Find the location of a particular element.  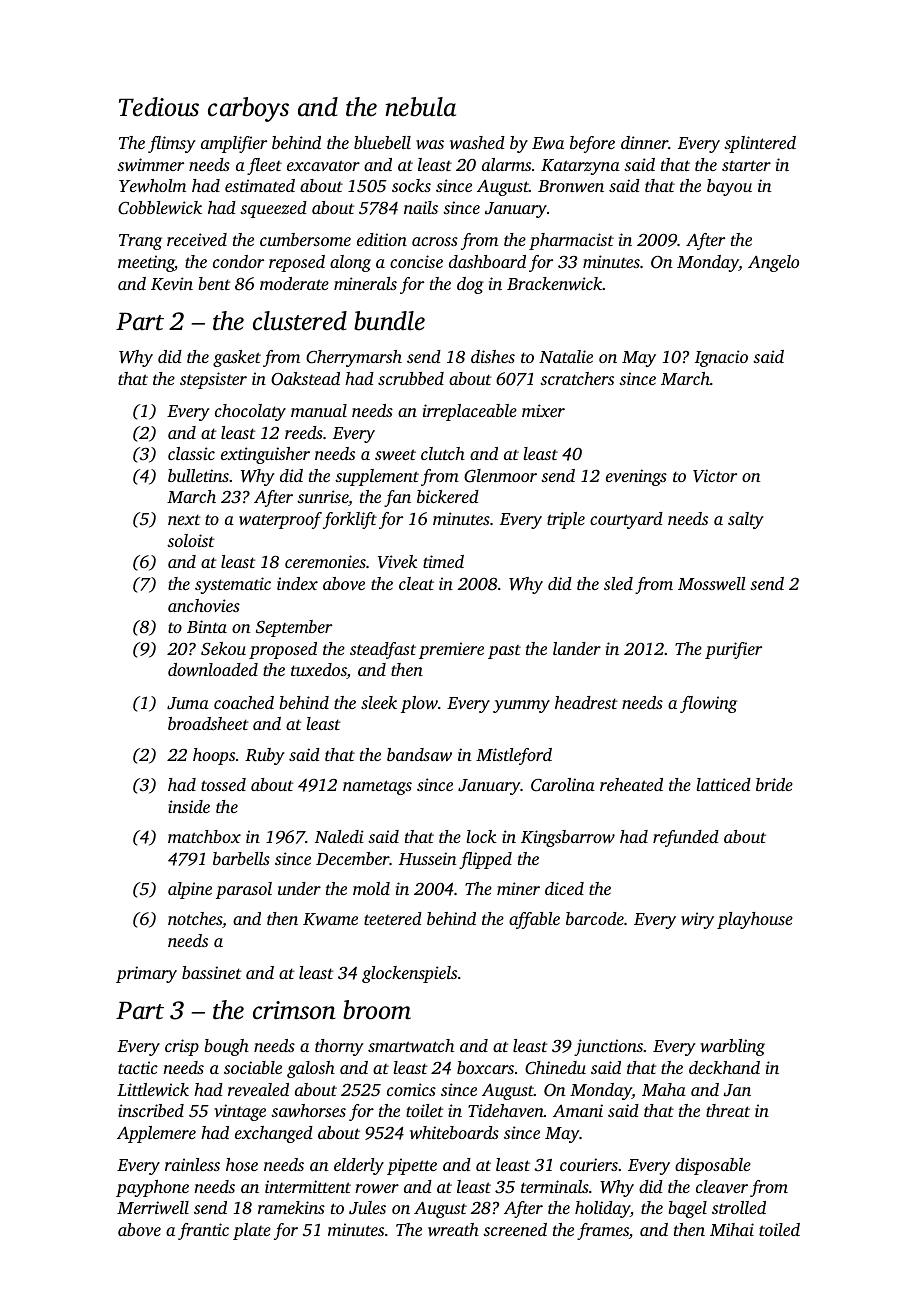

teetered is located at coordinates (393, 918).
